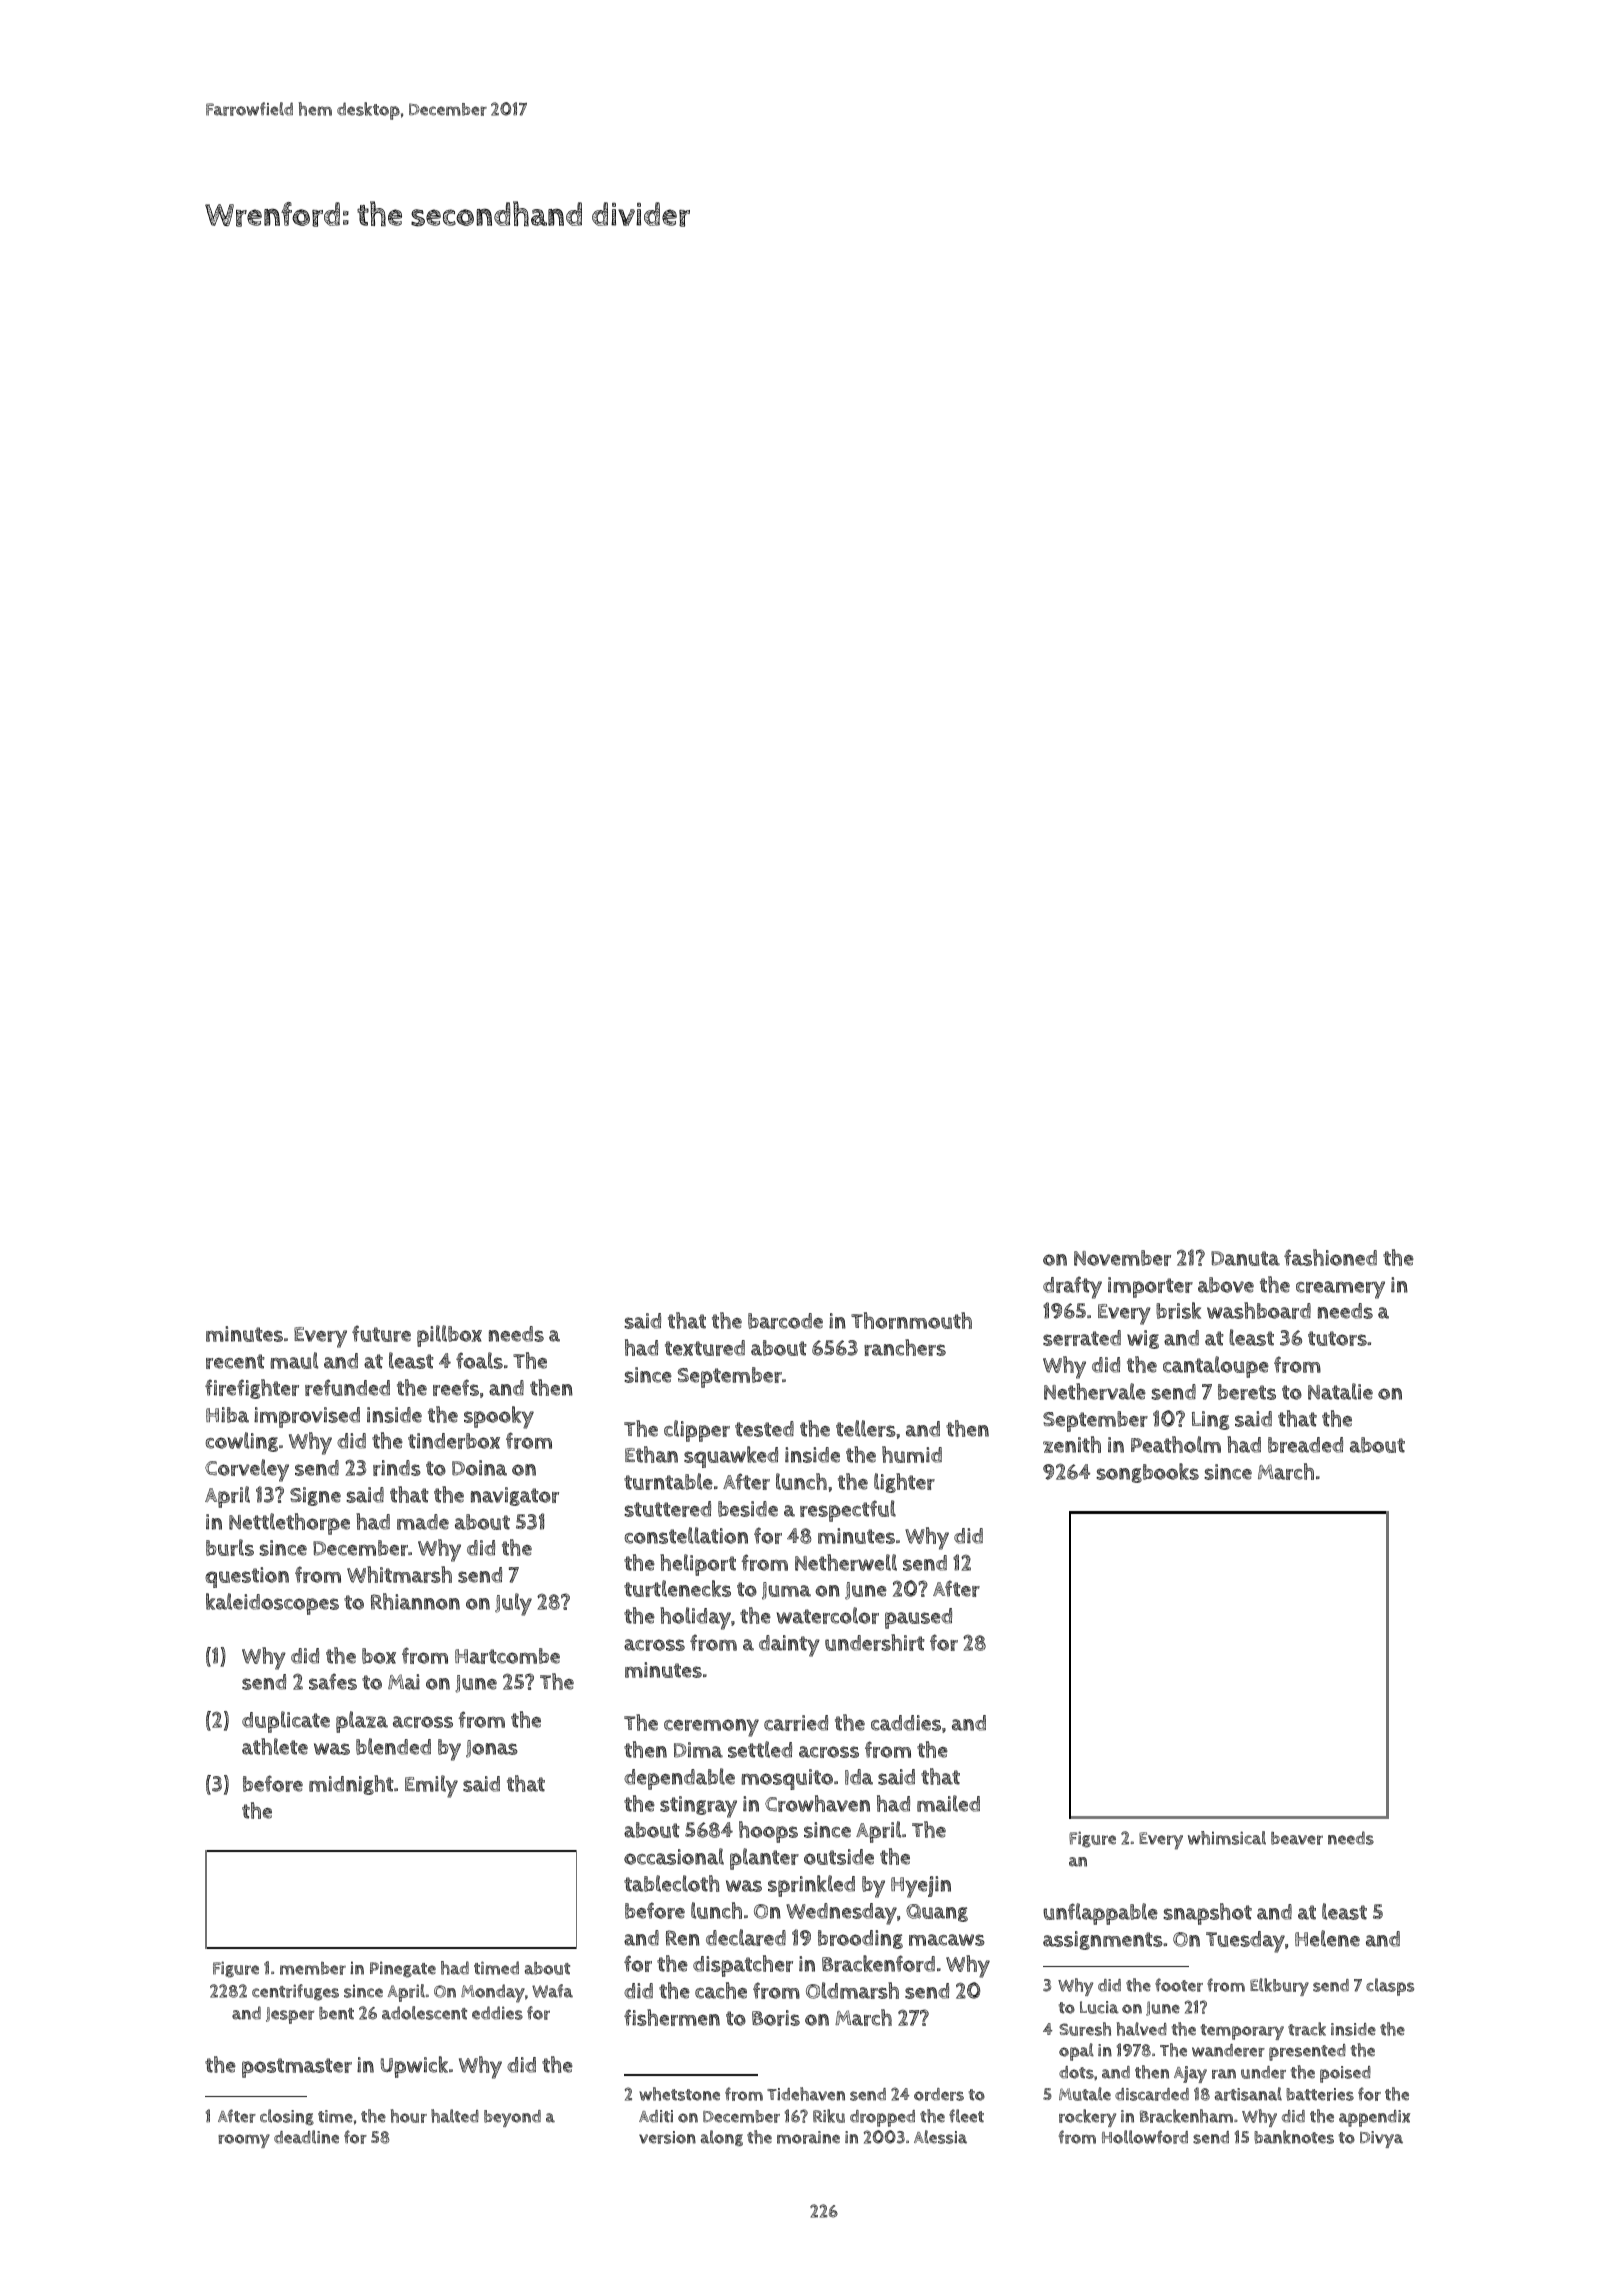 The image size is (1620, 2292). What do you see at coordinates (1297, 1838) in the image?
I see `beaver` at bounding box center [1297, 1838].
